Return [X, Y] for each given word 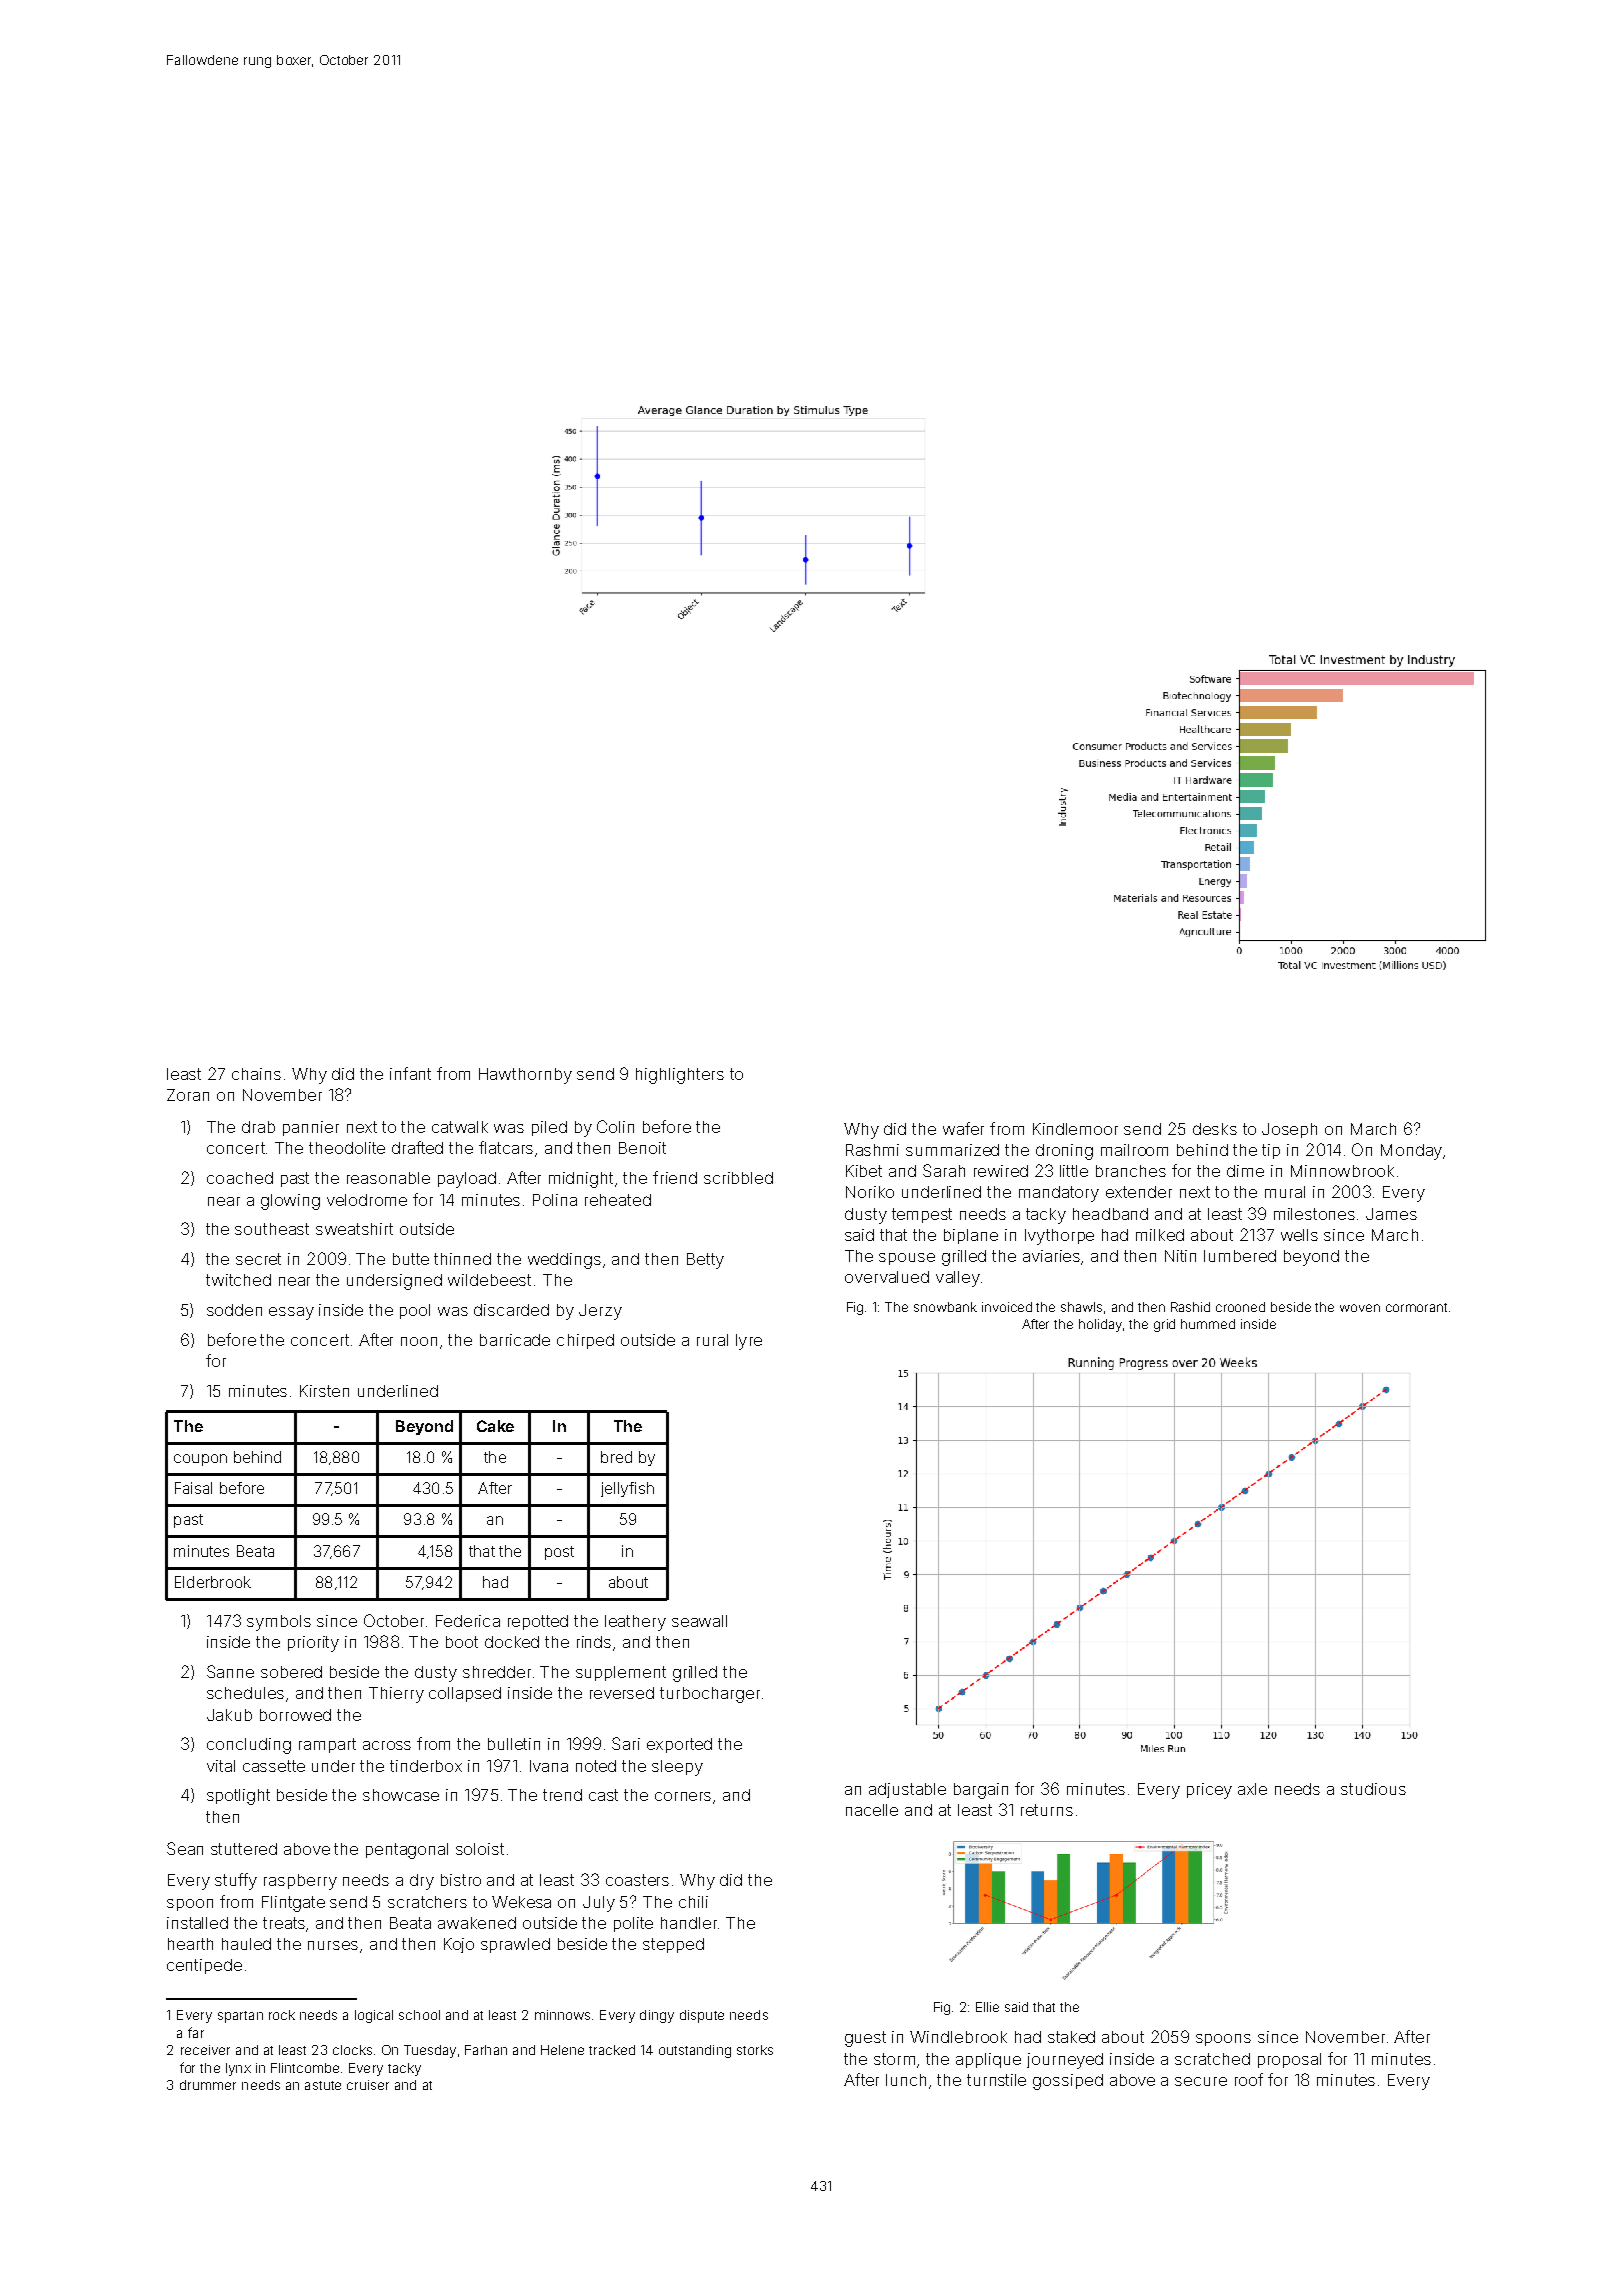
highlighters [680, 1076]
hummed [1208, 1324]
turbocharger [710, 1695]
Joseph [1289, 1130]
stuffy [236, 1881]
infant [410, 1073]
